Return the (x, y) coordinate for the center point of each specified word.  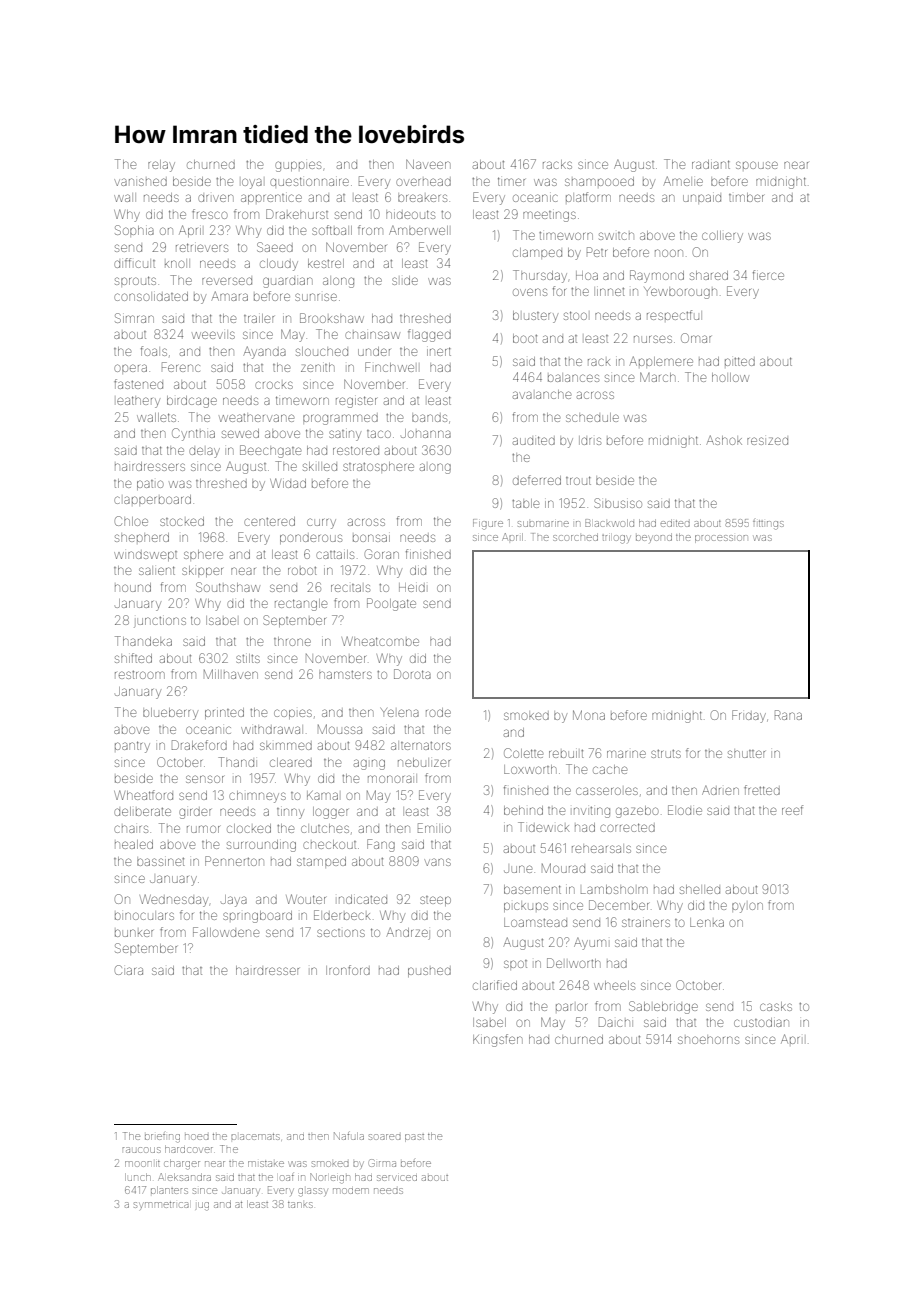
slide (405, 280)
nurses (653, 339)
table (525, 503)
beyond (654, 537)
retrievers (202, 247)
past (414, 1138)
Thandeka (143, 641)
